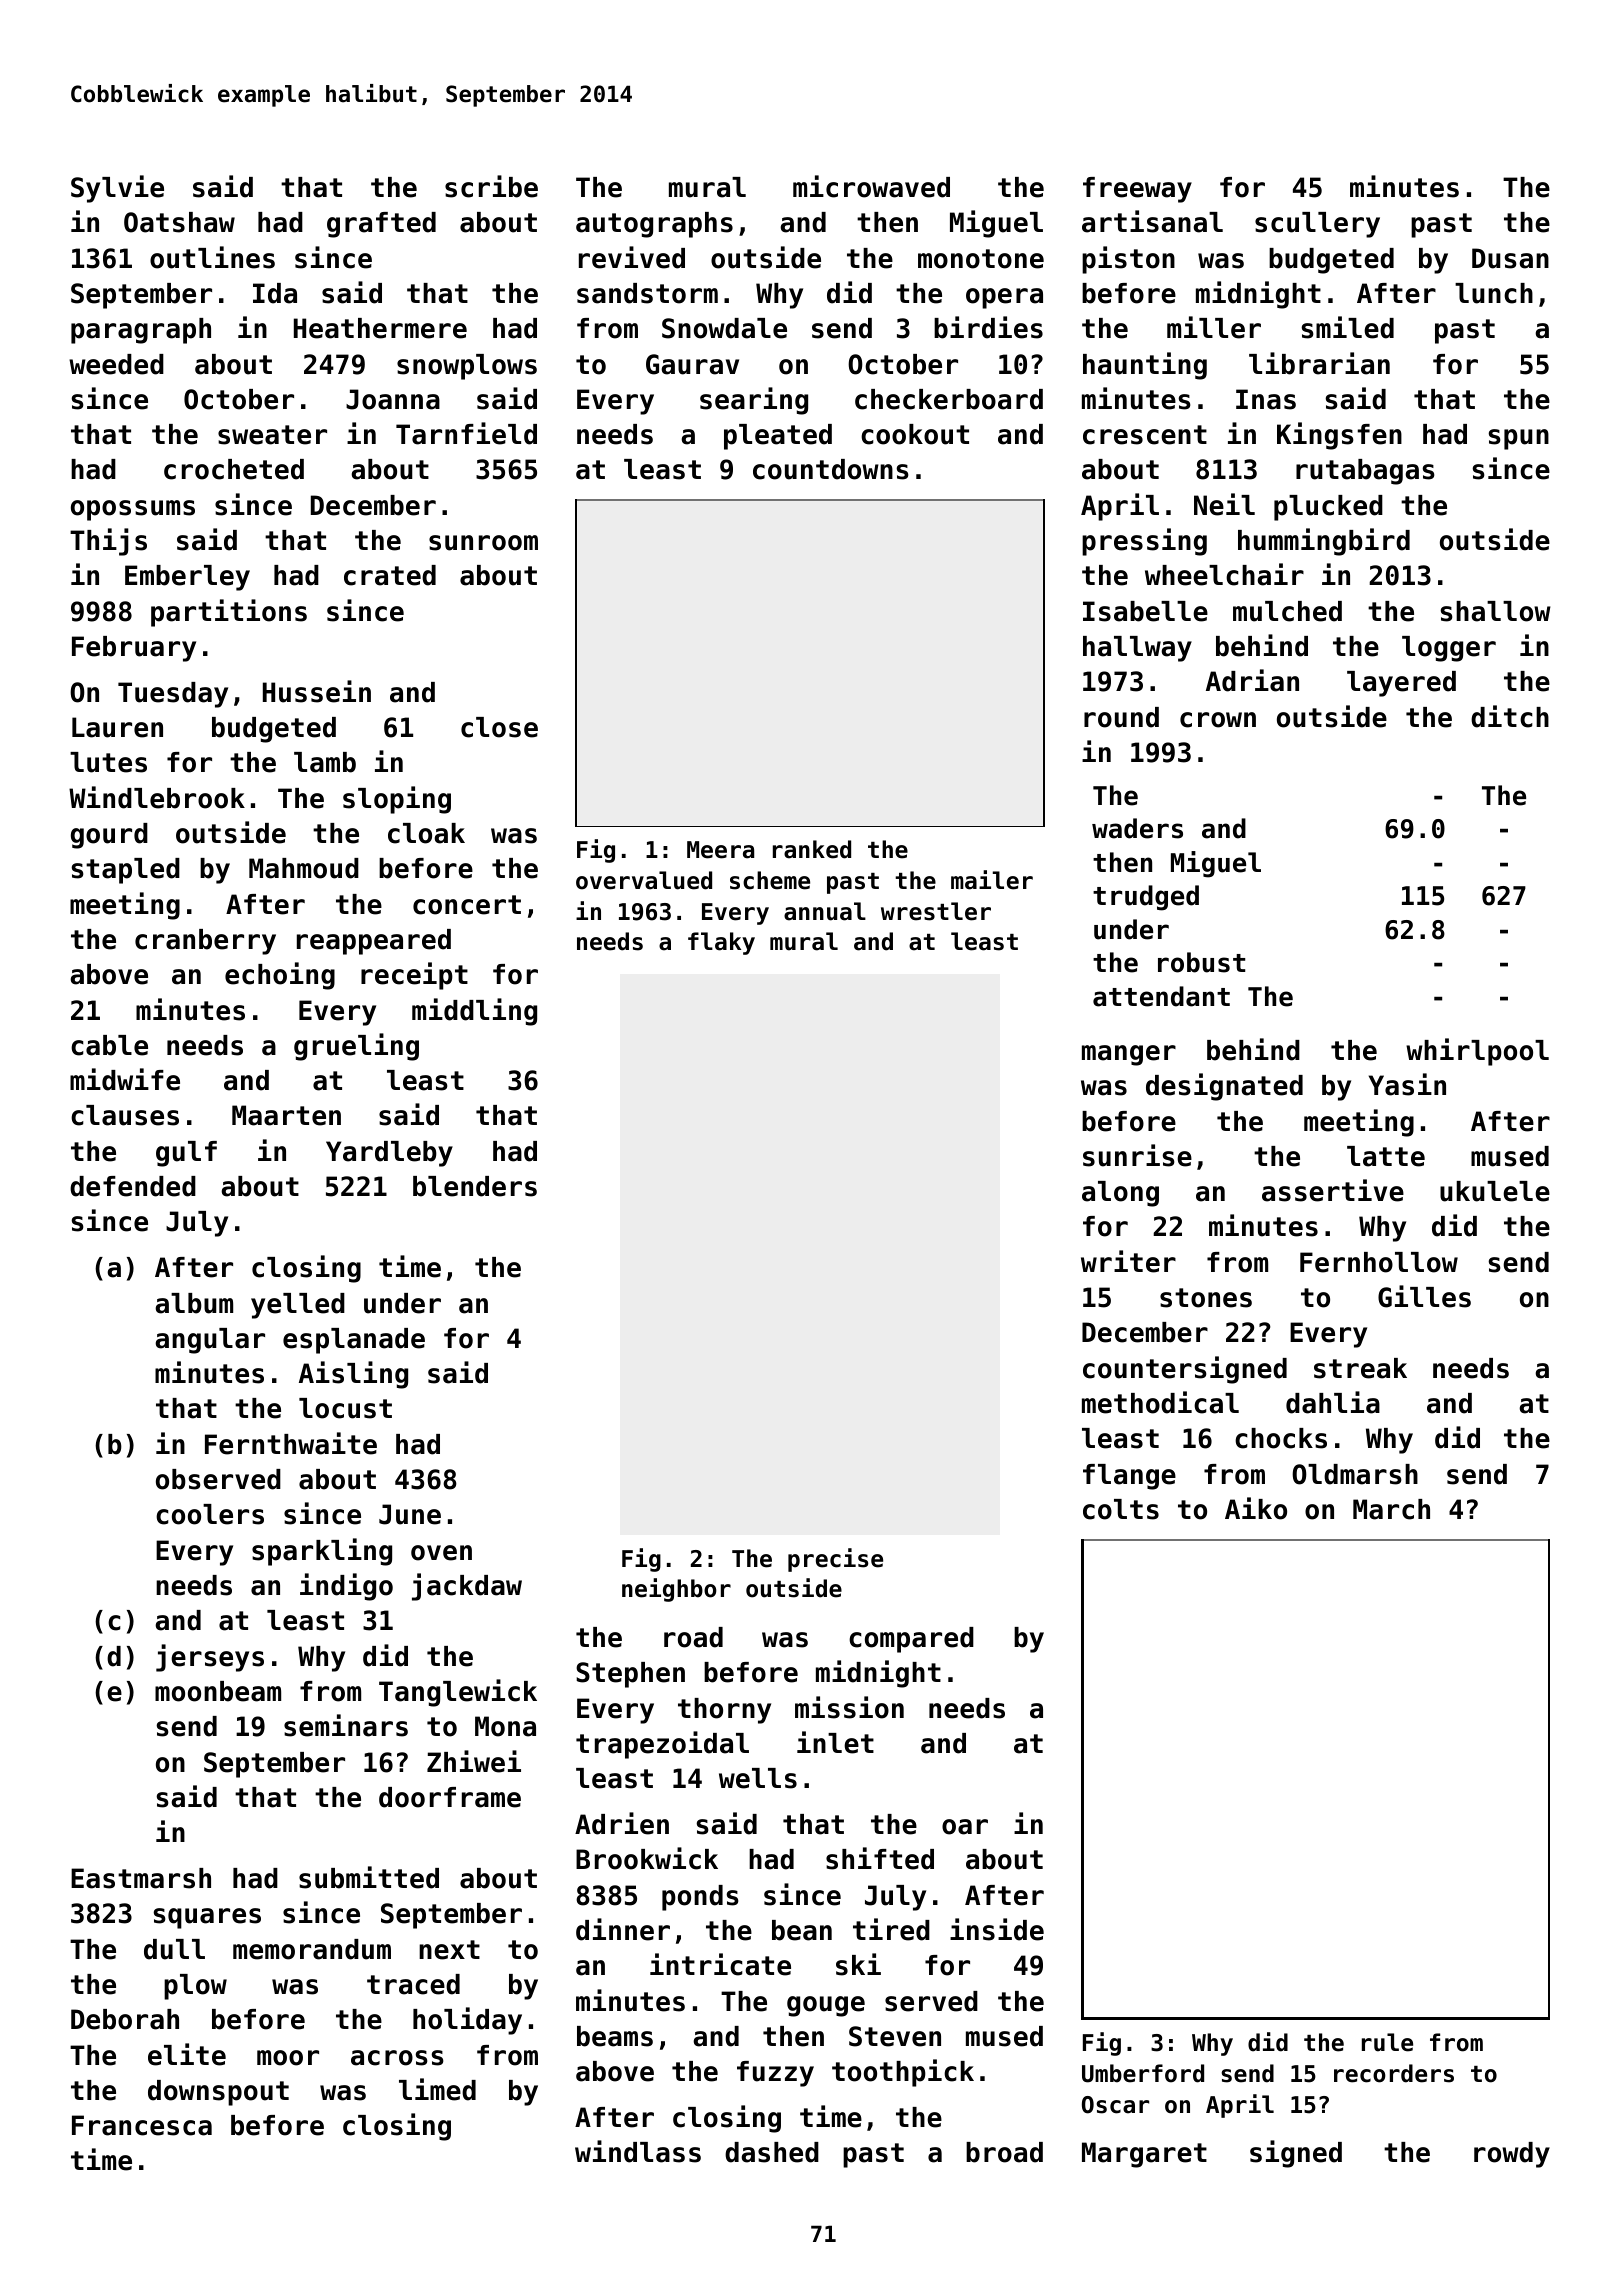  I want to click on Yasin, so click(1407, 1084).
